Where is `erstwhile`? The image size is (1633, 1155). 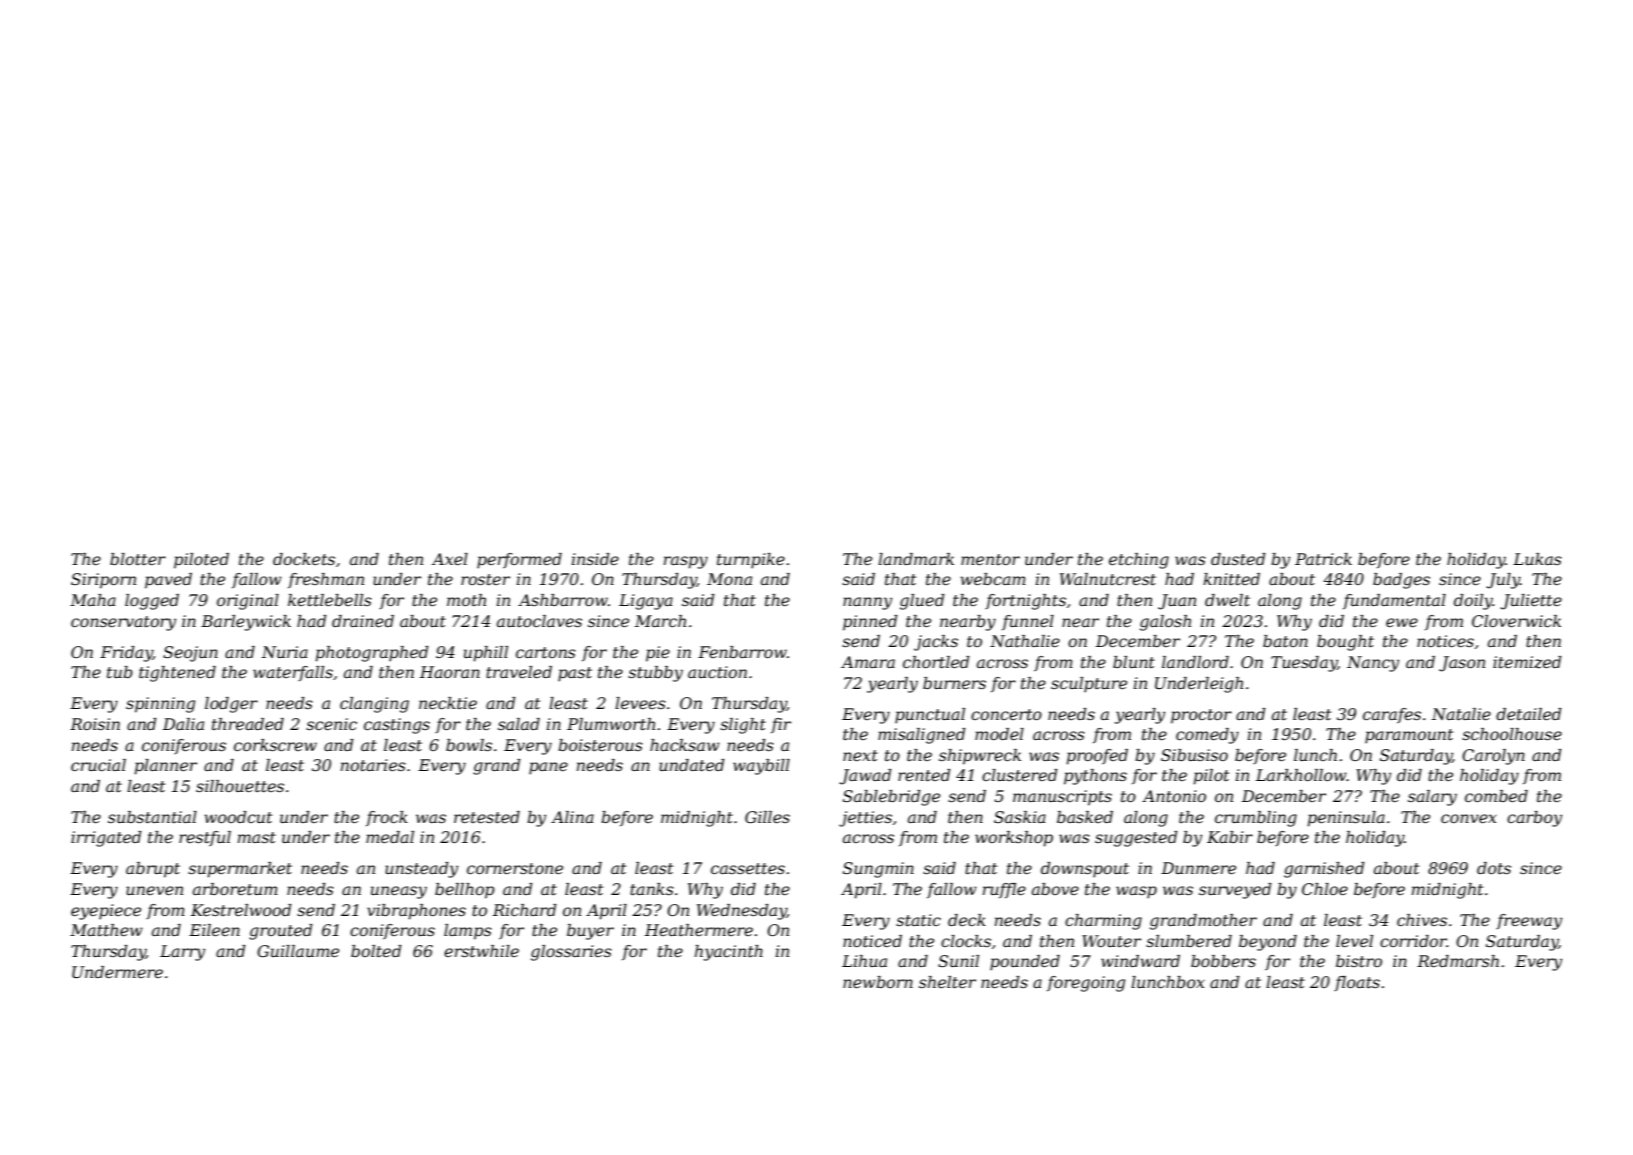
erstwhile is located at coordinates (481, 951).
